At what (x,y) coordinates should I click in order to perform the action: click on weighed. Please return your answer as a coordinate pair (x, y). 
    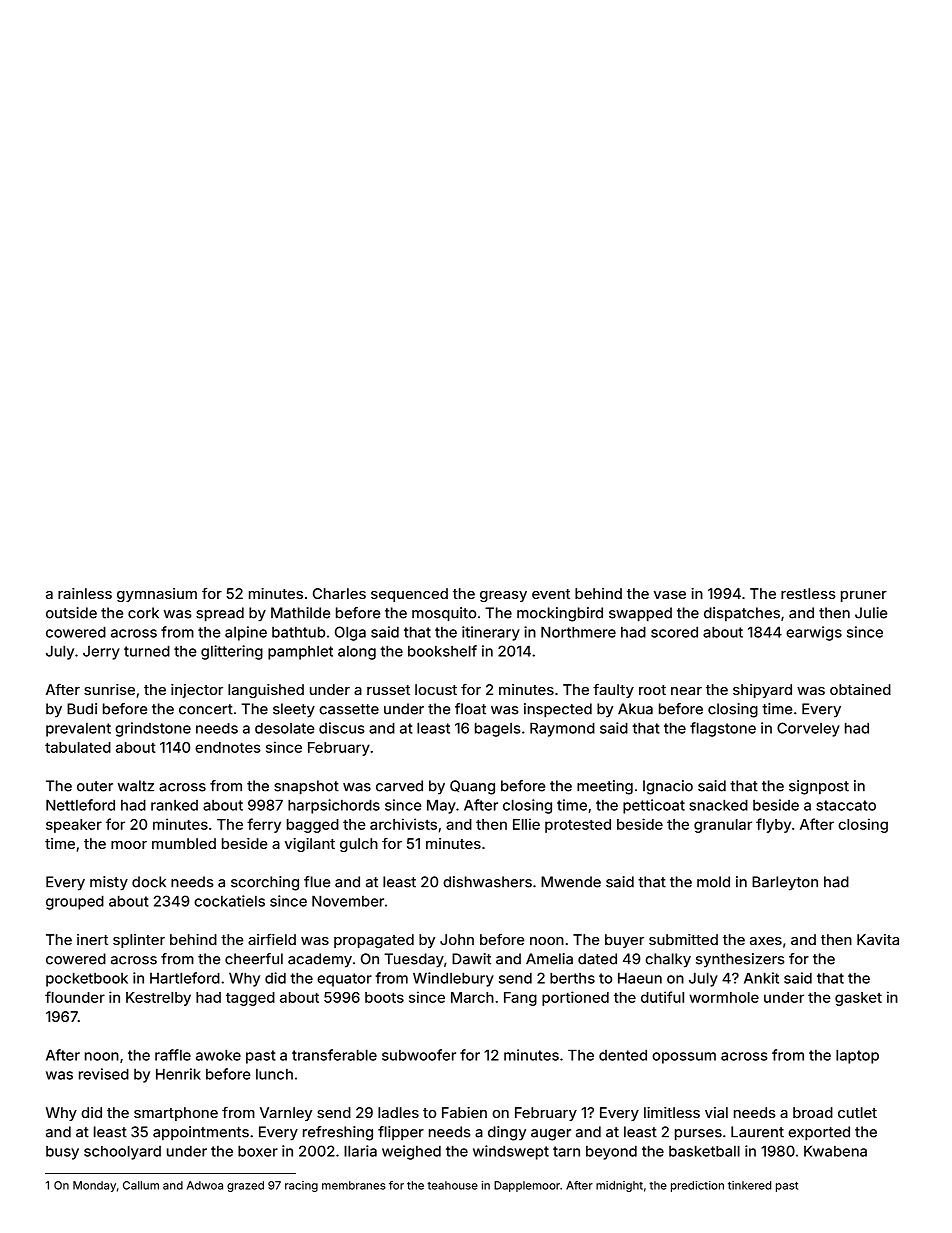
    Looking at the image, I should click on (411, 1152).
